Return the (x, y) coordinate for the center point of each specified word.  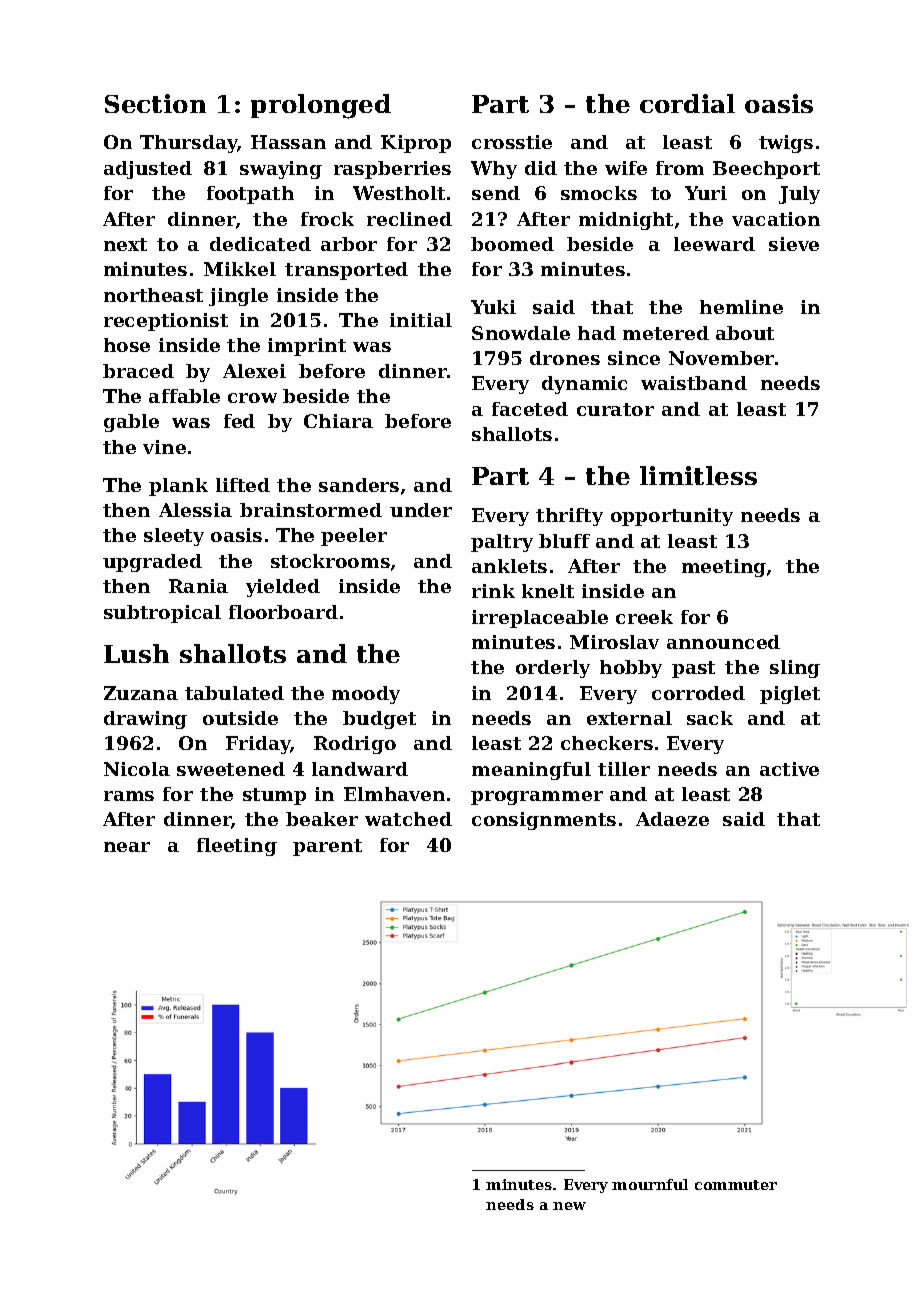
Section (155, 103)
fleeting (237, 847)
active (789, 769)
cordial (687, 103)
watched (408, 819)
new (569, 1206)
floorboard (283, 612)
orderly (553, 669)
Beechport (766, 170)
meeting (724, 568)
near (127, 847)
